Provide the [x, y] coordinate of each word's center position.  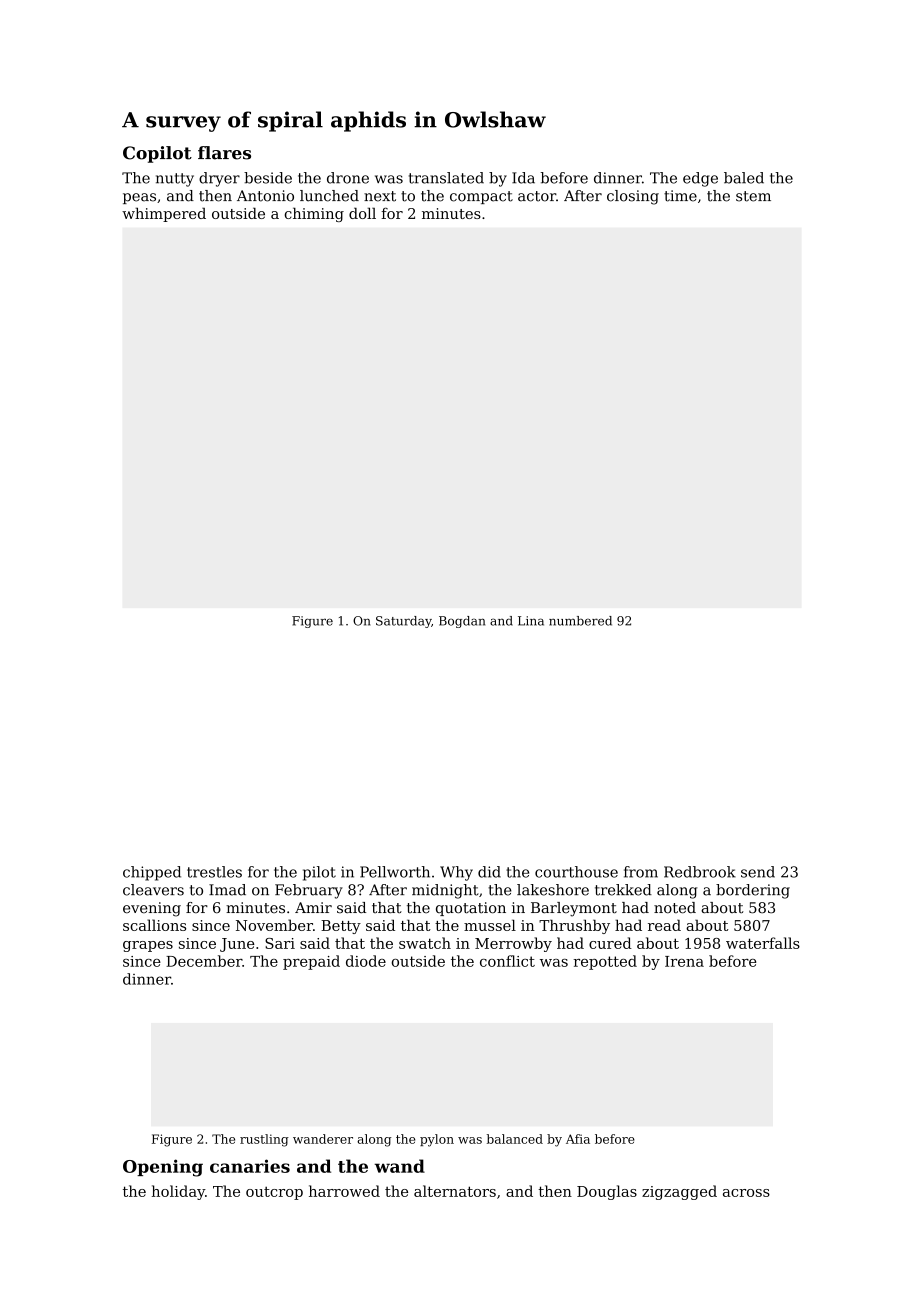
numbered [580, 621]
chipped [152, 873]
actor [537, 196]
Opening [163, 1168]
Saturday [403, 622]
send [758, 872]
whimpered [164, 214]
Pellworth [395, 872]
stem [753, 196]
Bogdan [462, 622]
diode [366, 961]
